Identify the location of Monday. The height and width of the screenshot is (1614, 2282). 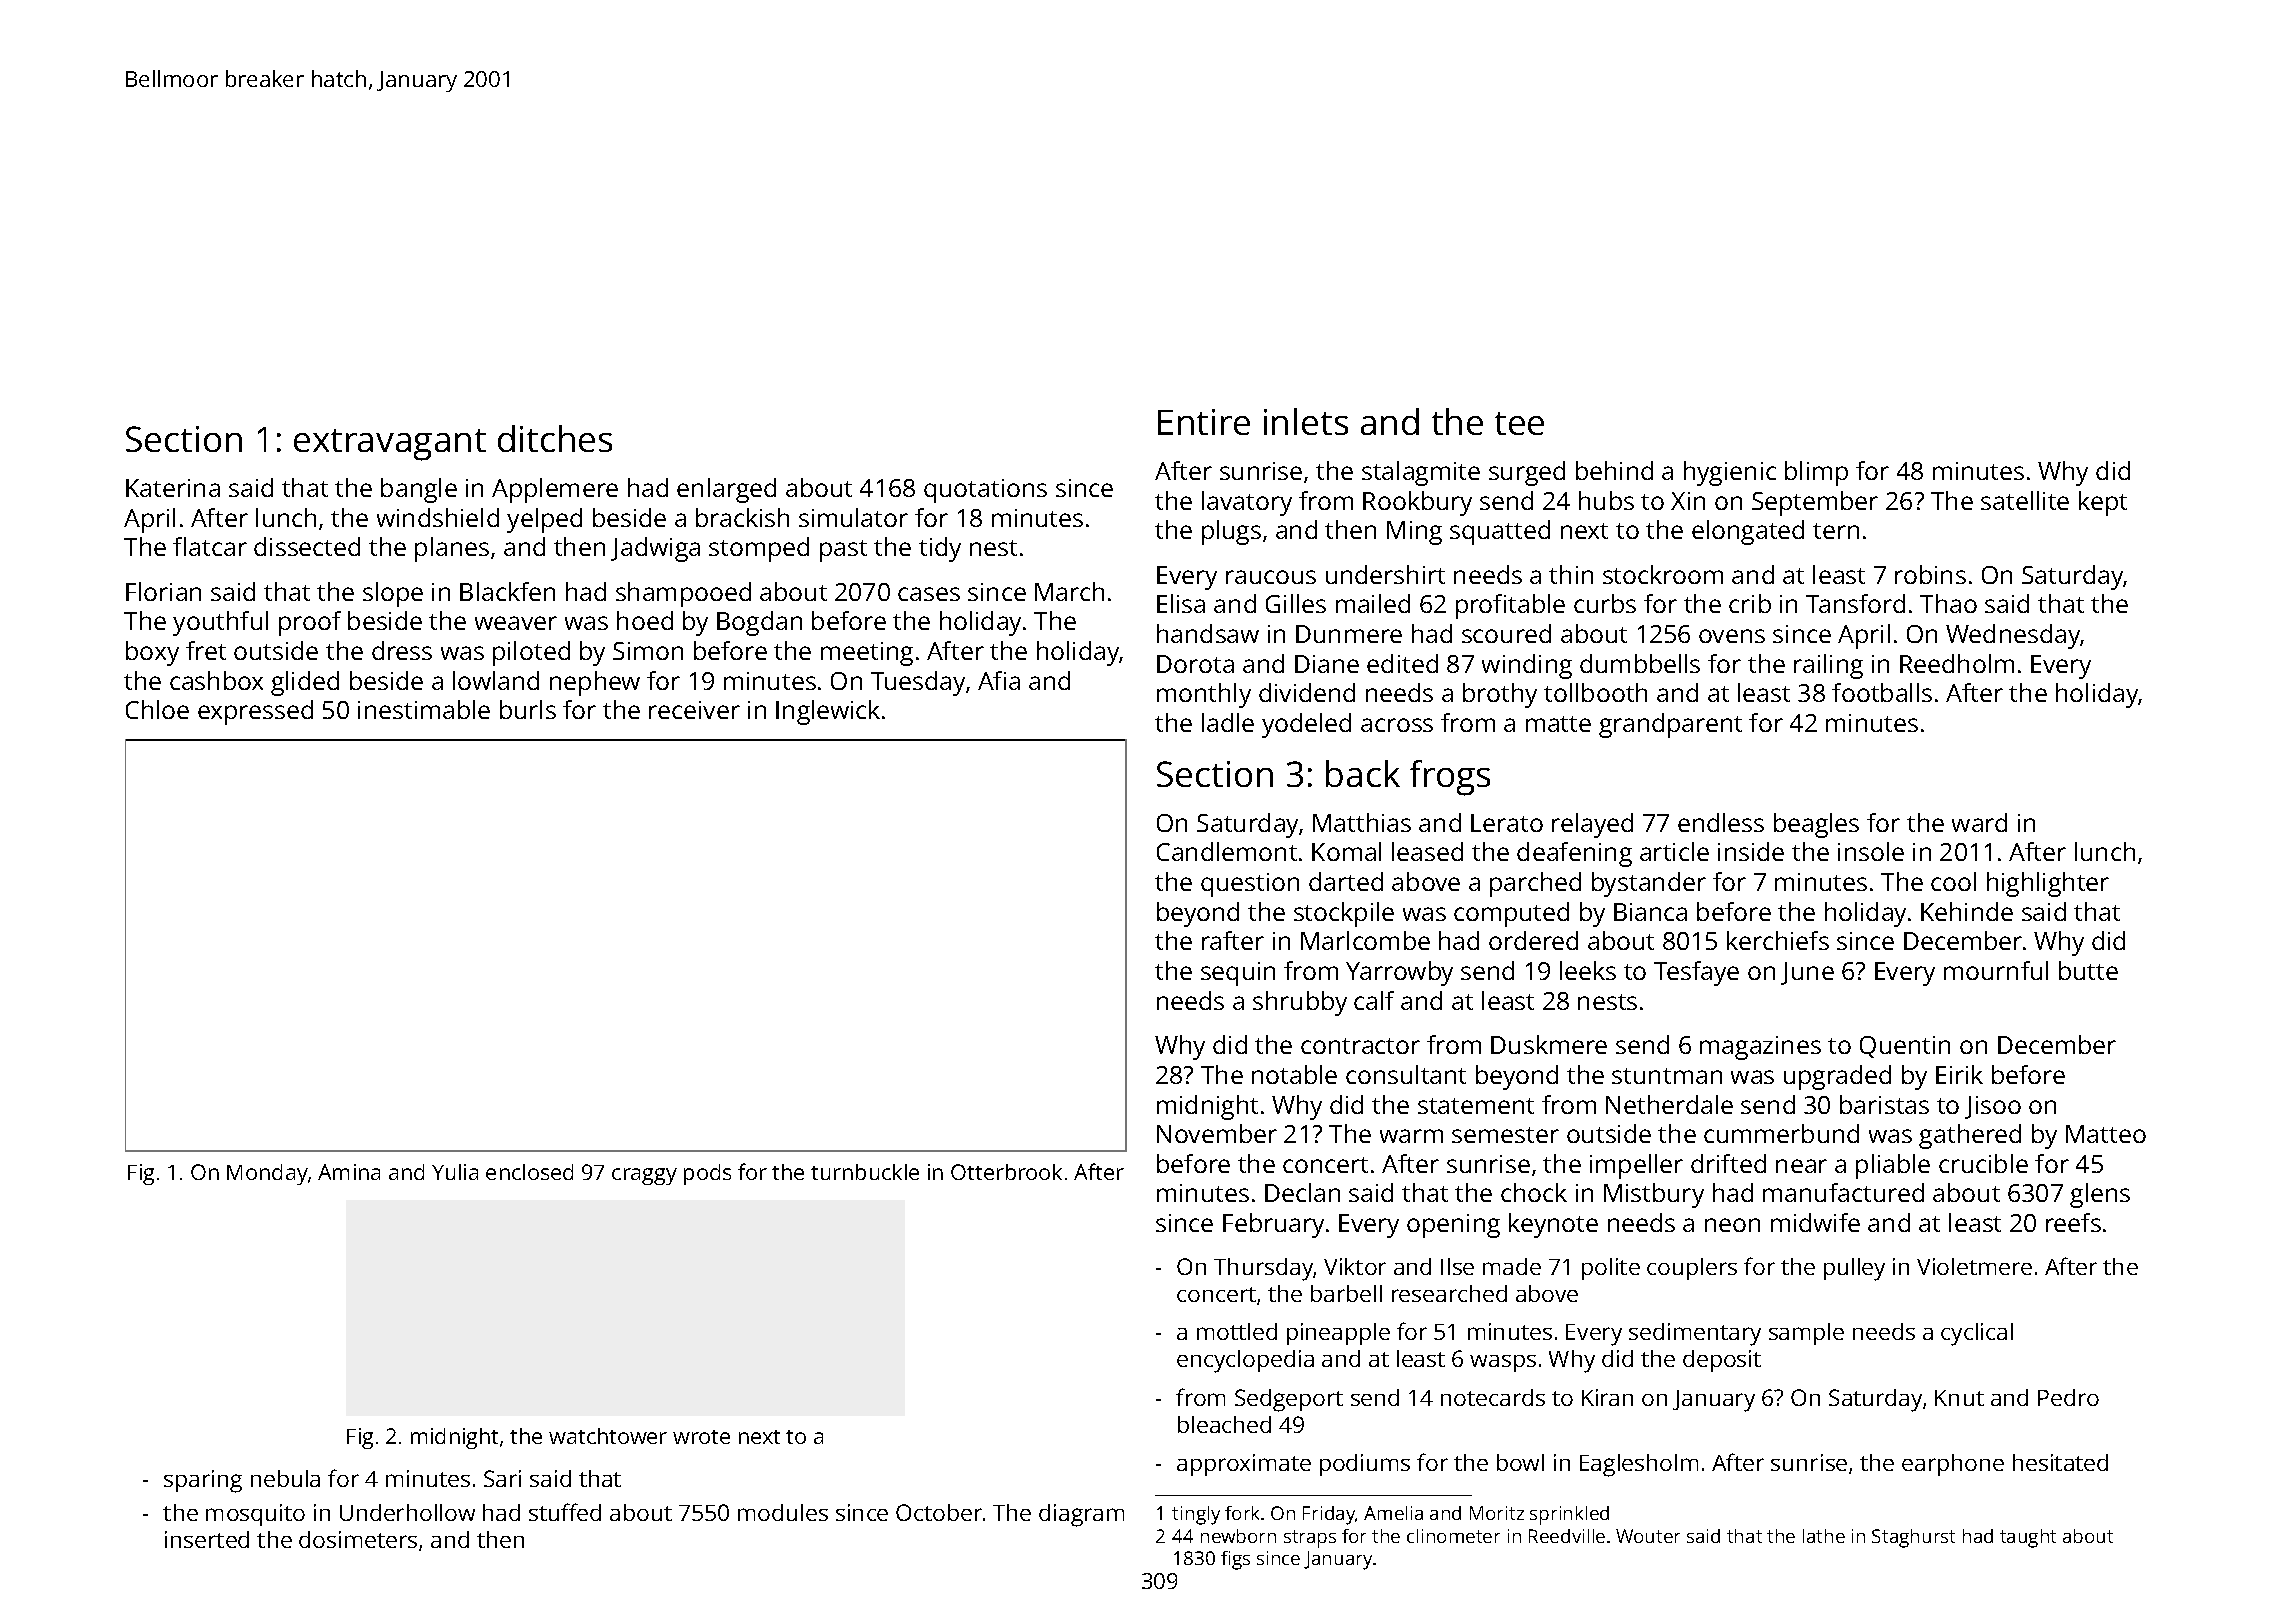
(267, 1174).
